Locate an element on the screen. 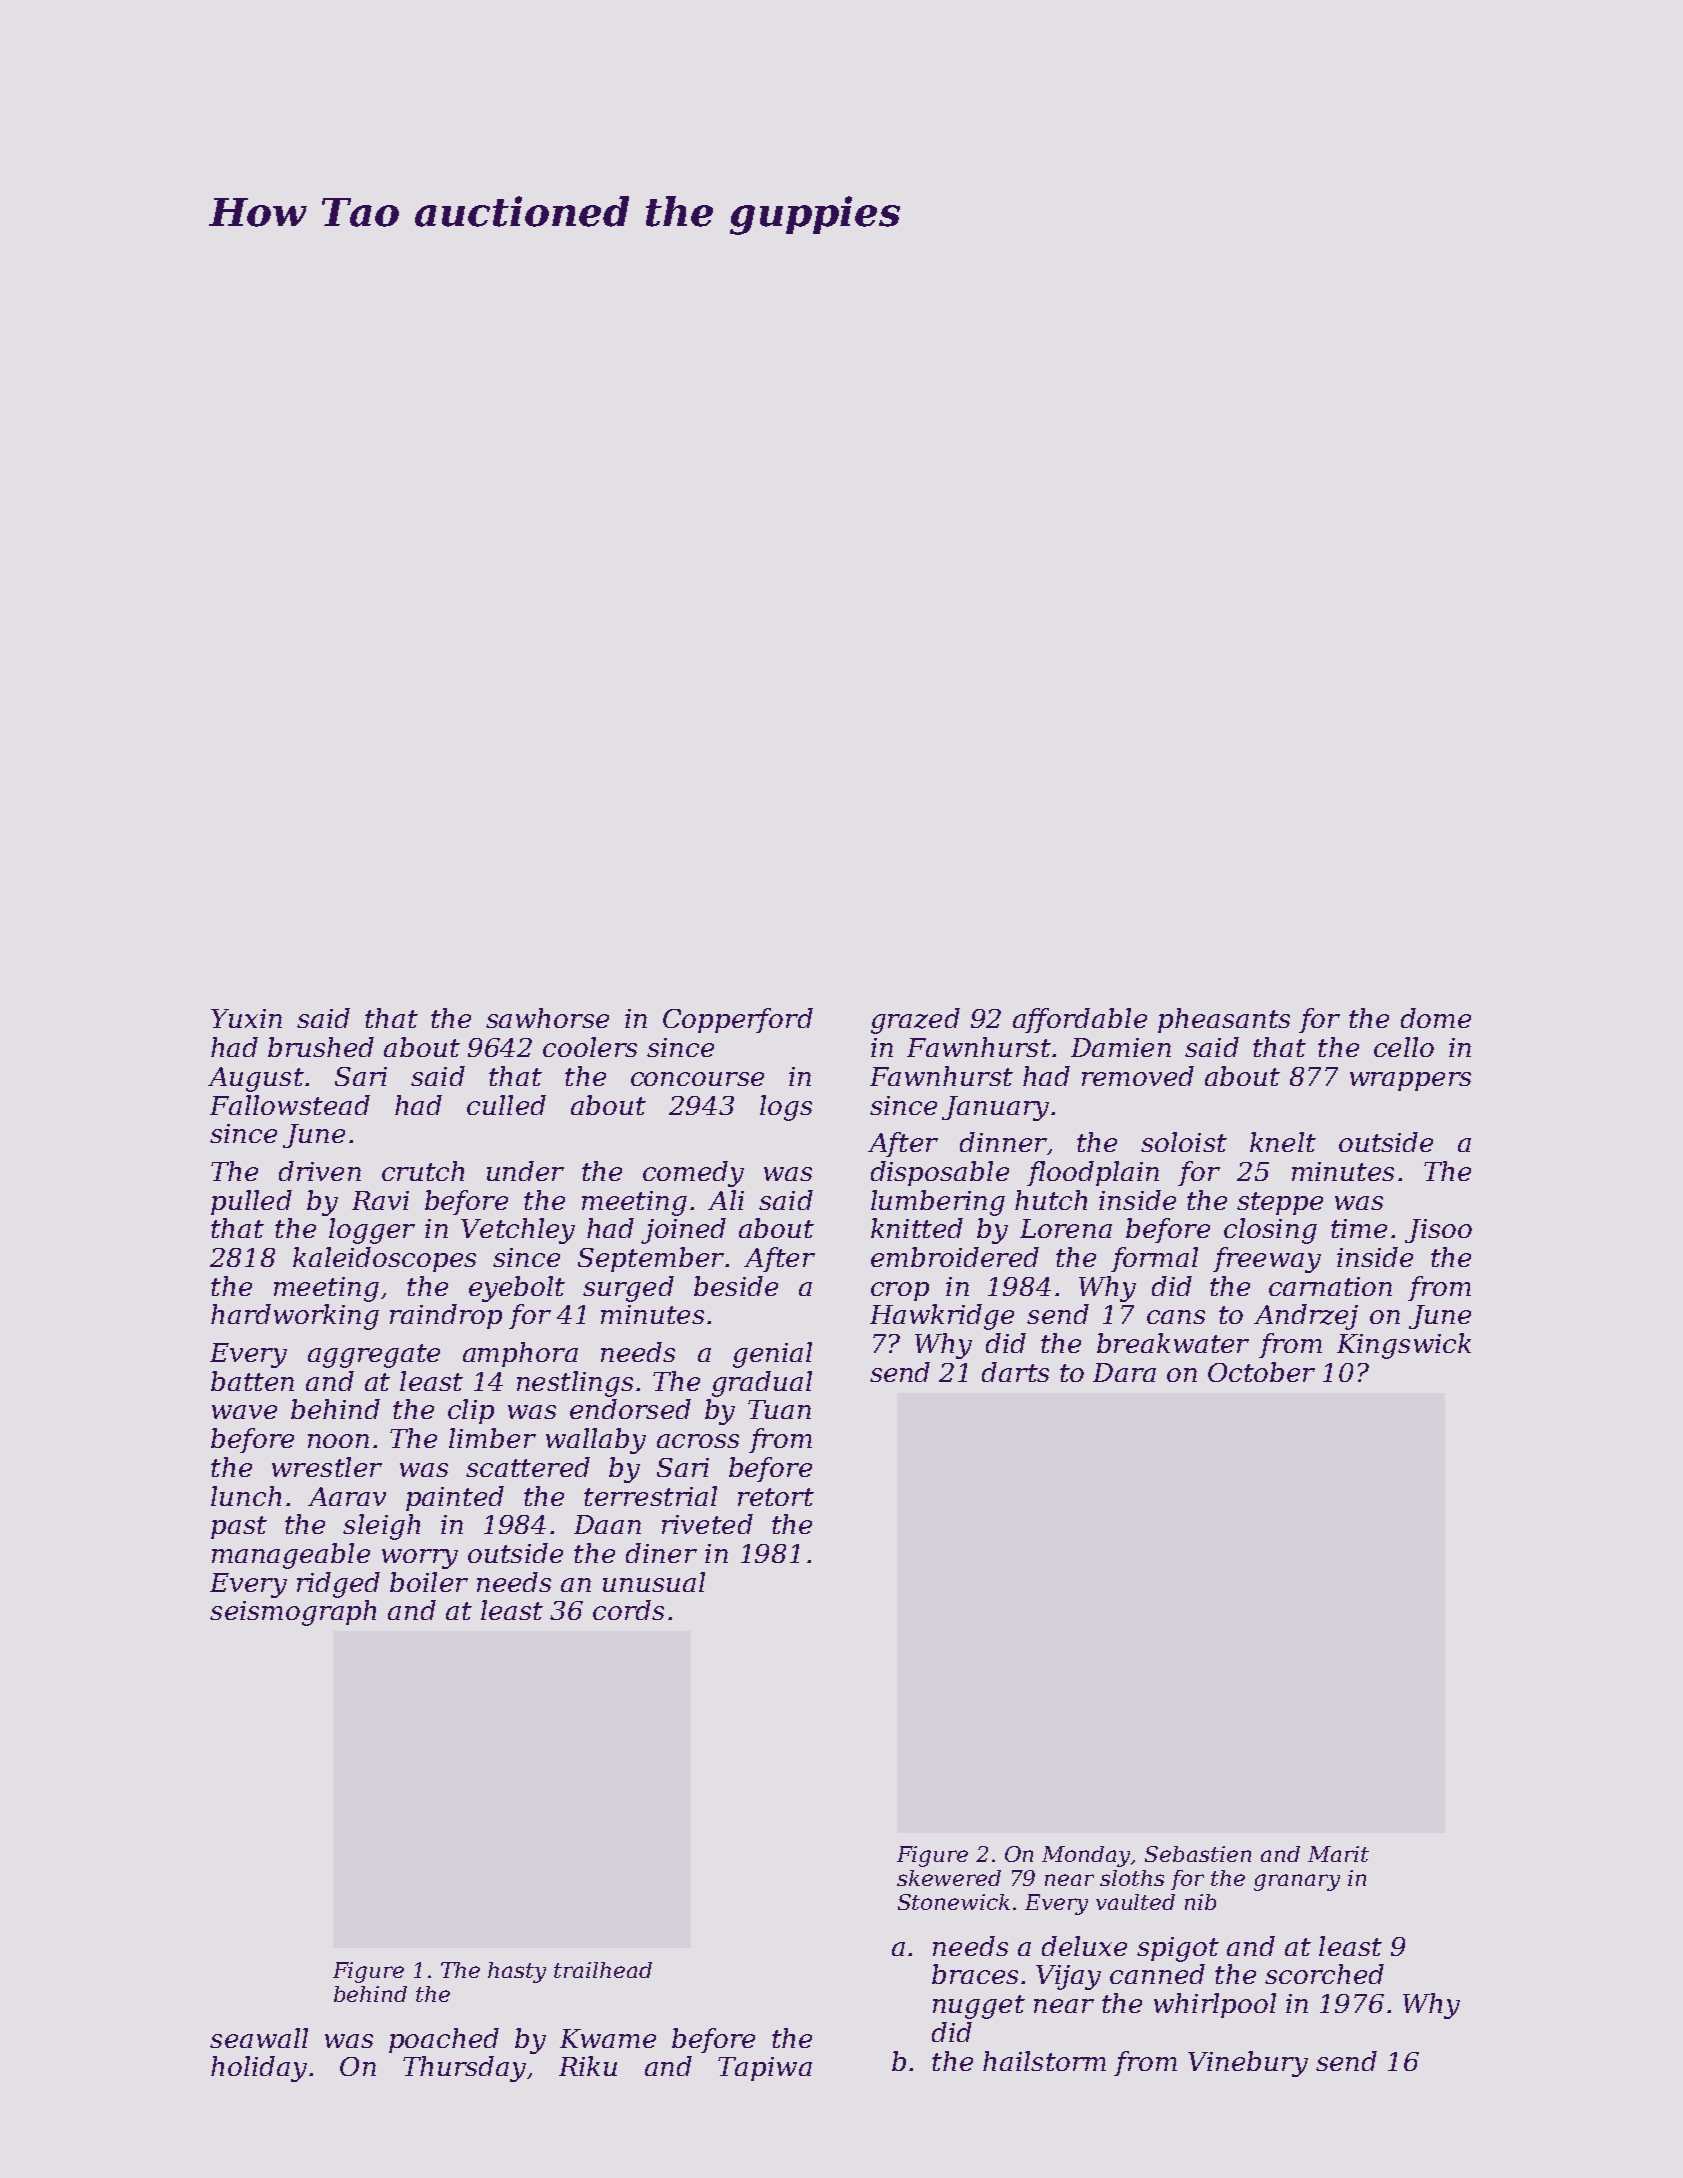 This screenshot has height=2178, width=1683. Kingswick is located at coordinates (1404, 1346).
